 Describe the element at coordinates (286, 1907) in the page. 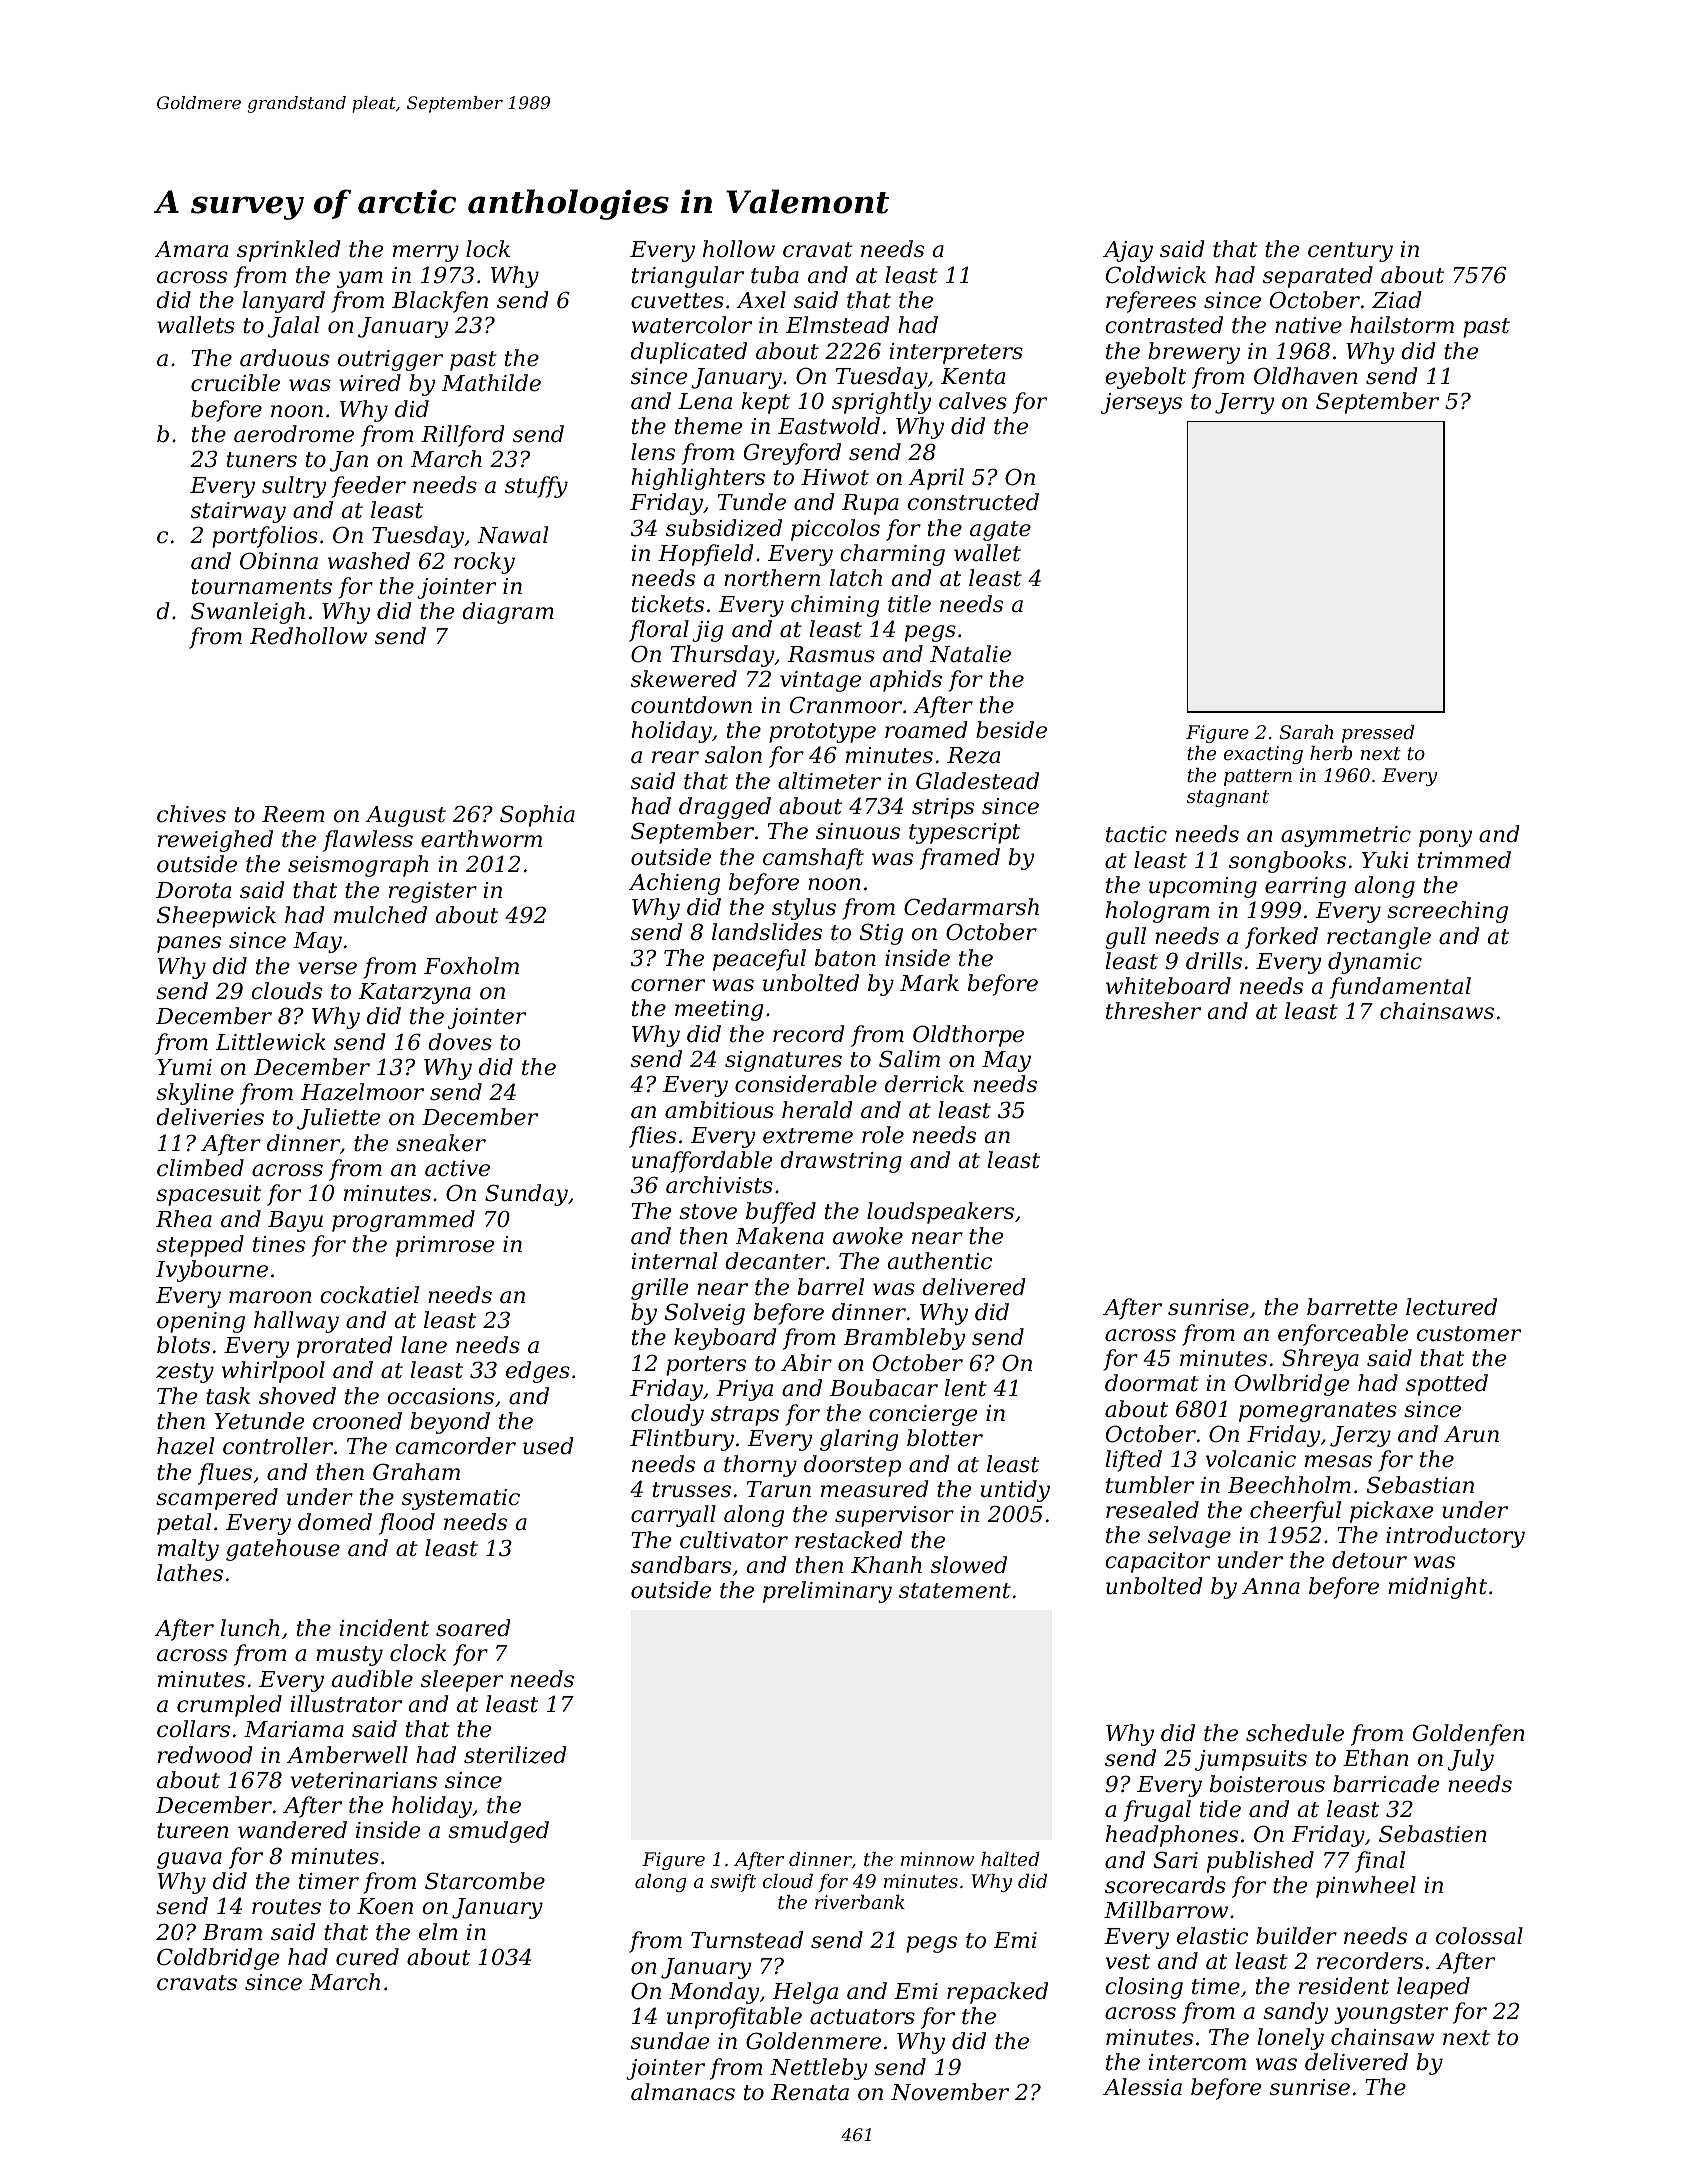

I see `routes` at that location.
